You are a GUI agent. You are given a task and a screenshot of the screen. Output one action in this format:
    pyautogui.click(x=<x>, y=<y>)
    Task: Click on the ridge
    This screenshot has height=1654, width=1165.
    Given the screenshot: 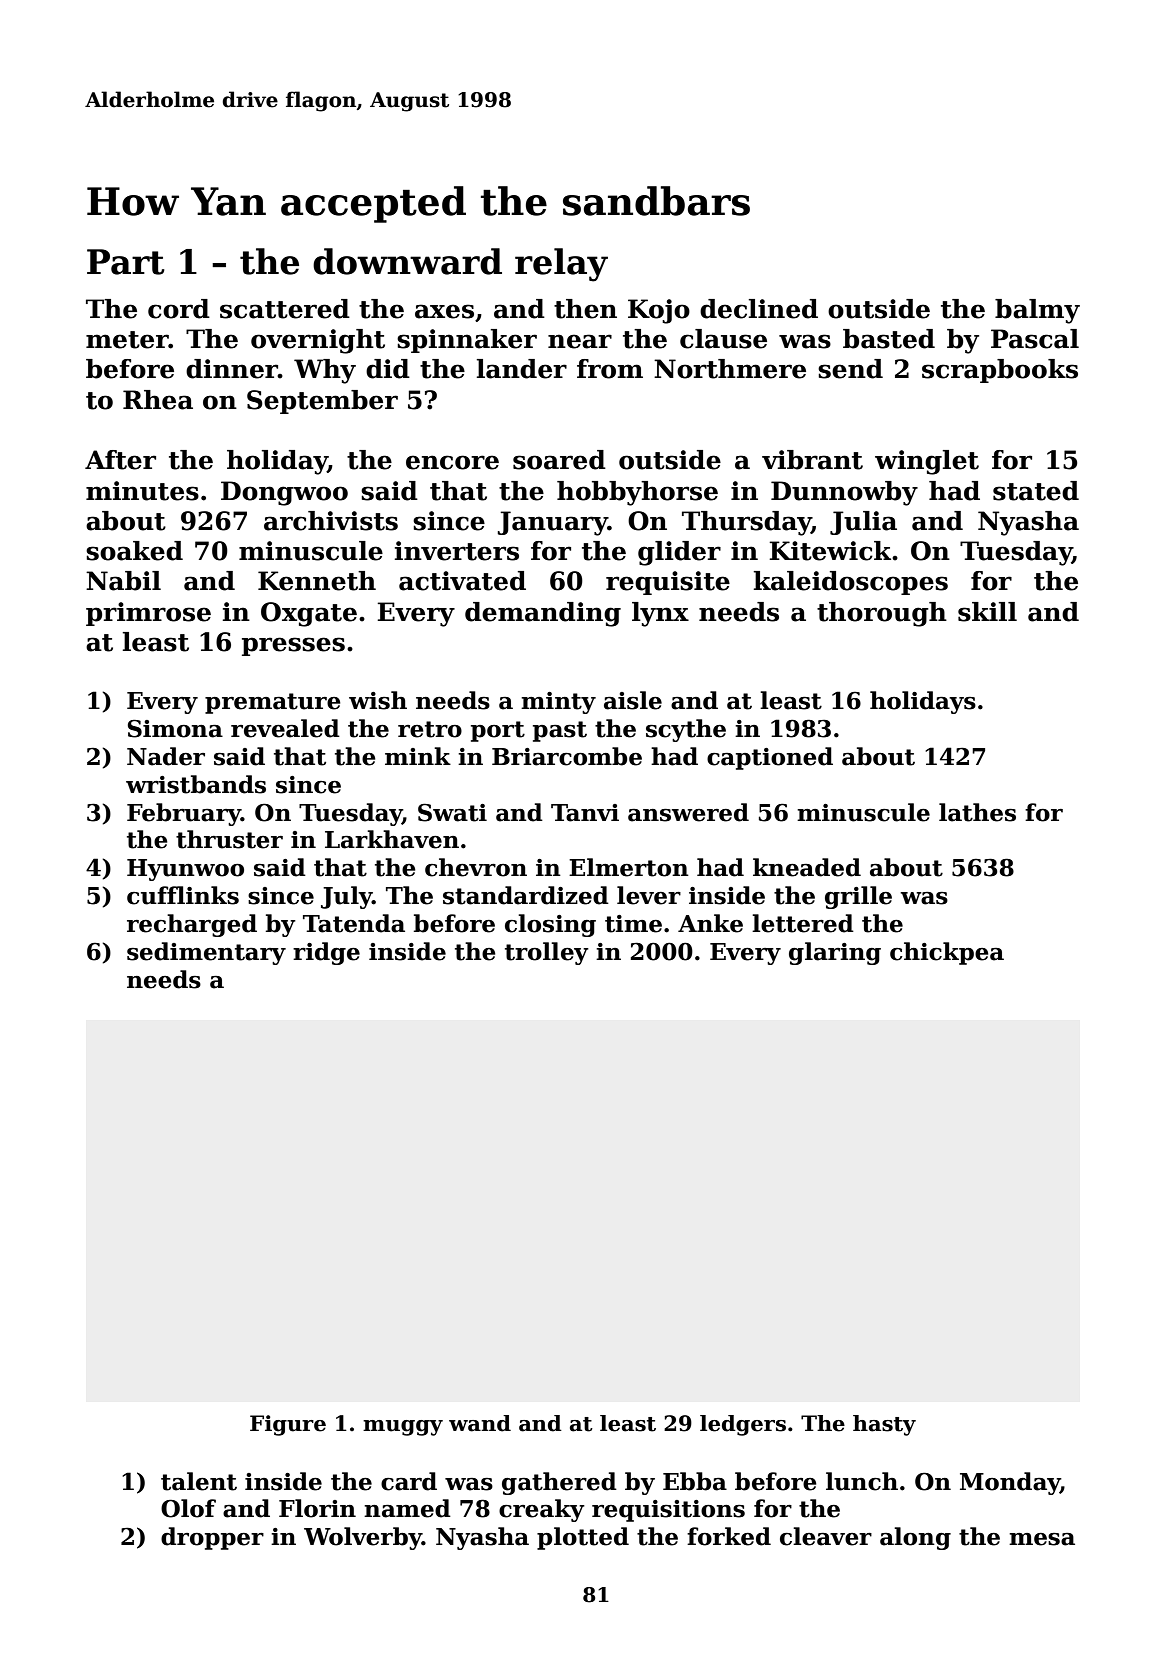 What is the action you would take?
    pyautogui.click(x=326, y=953)
